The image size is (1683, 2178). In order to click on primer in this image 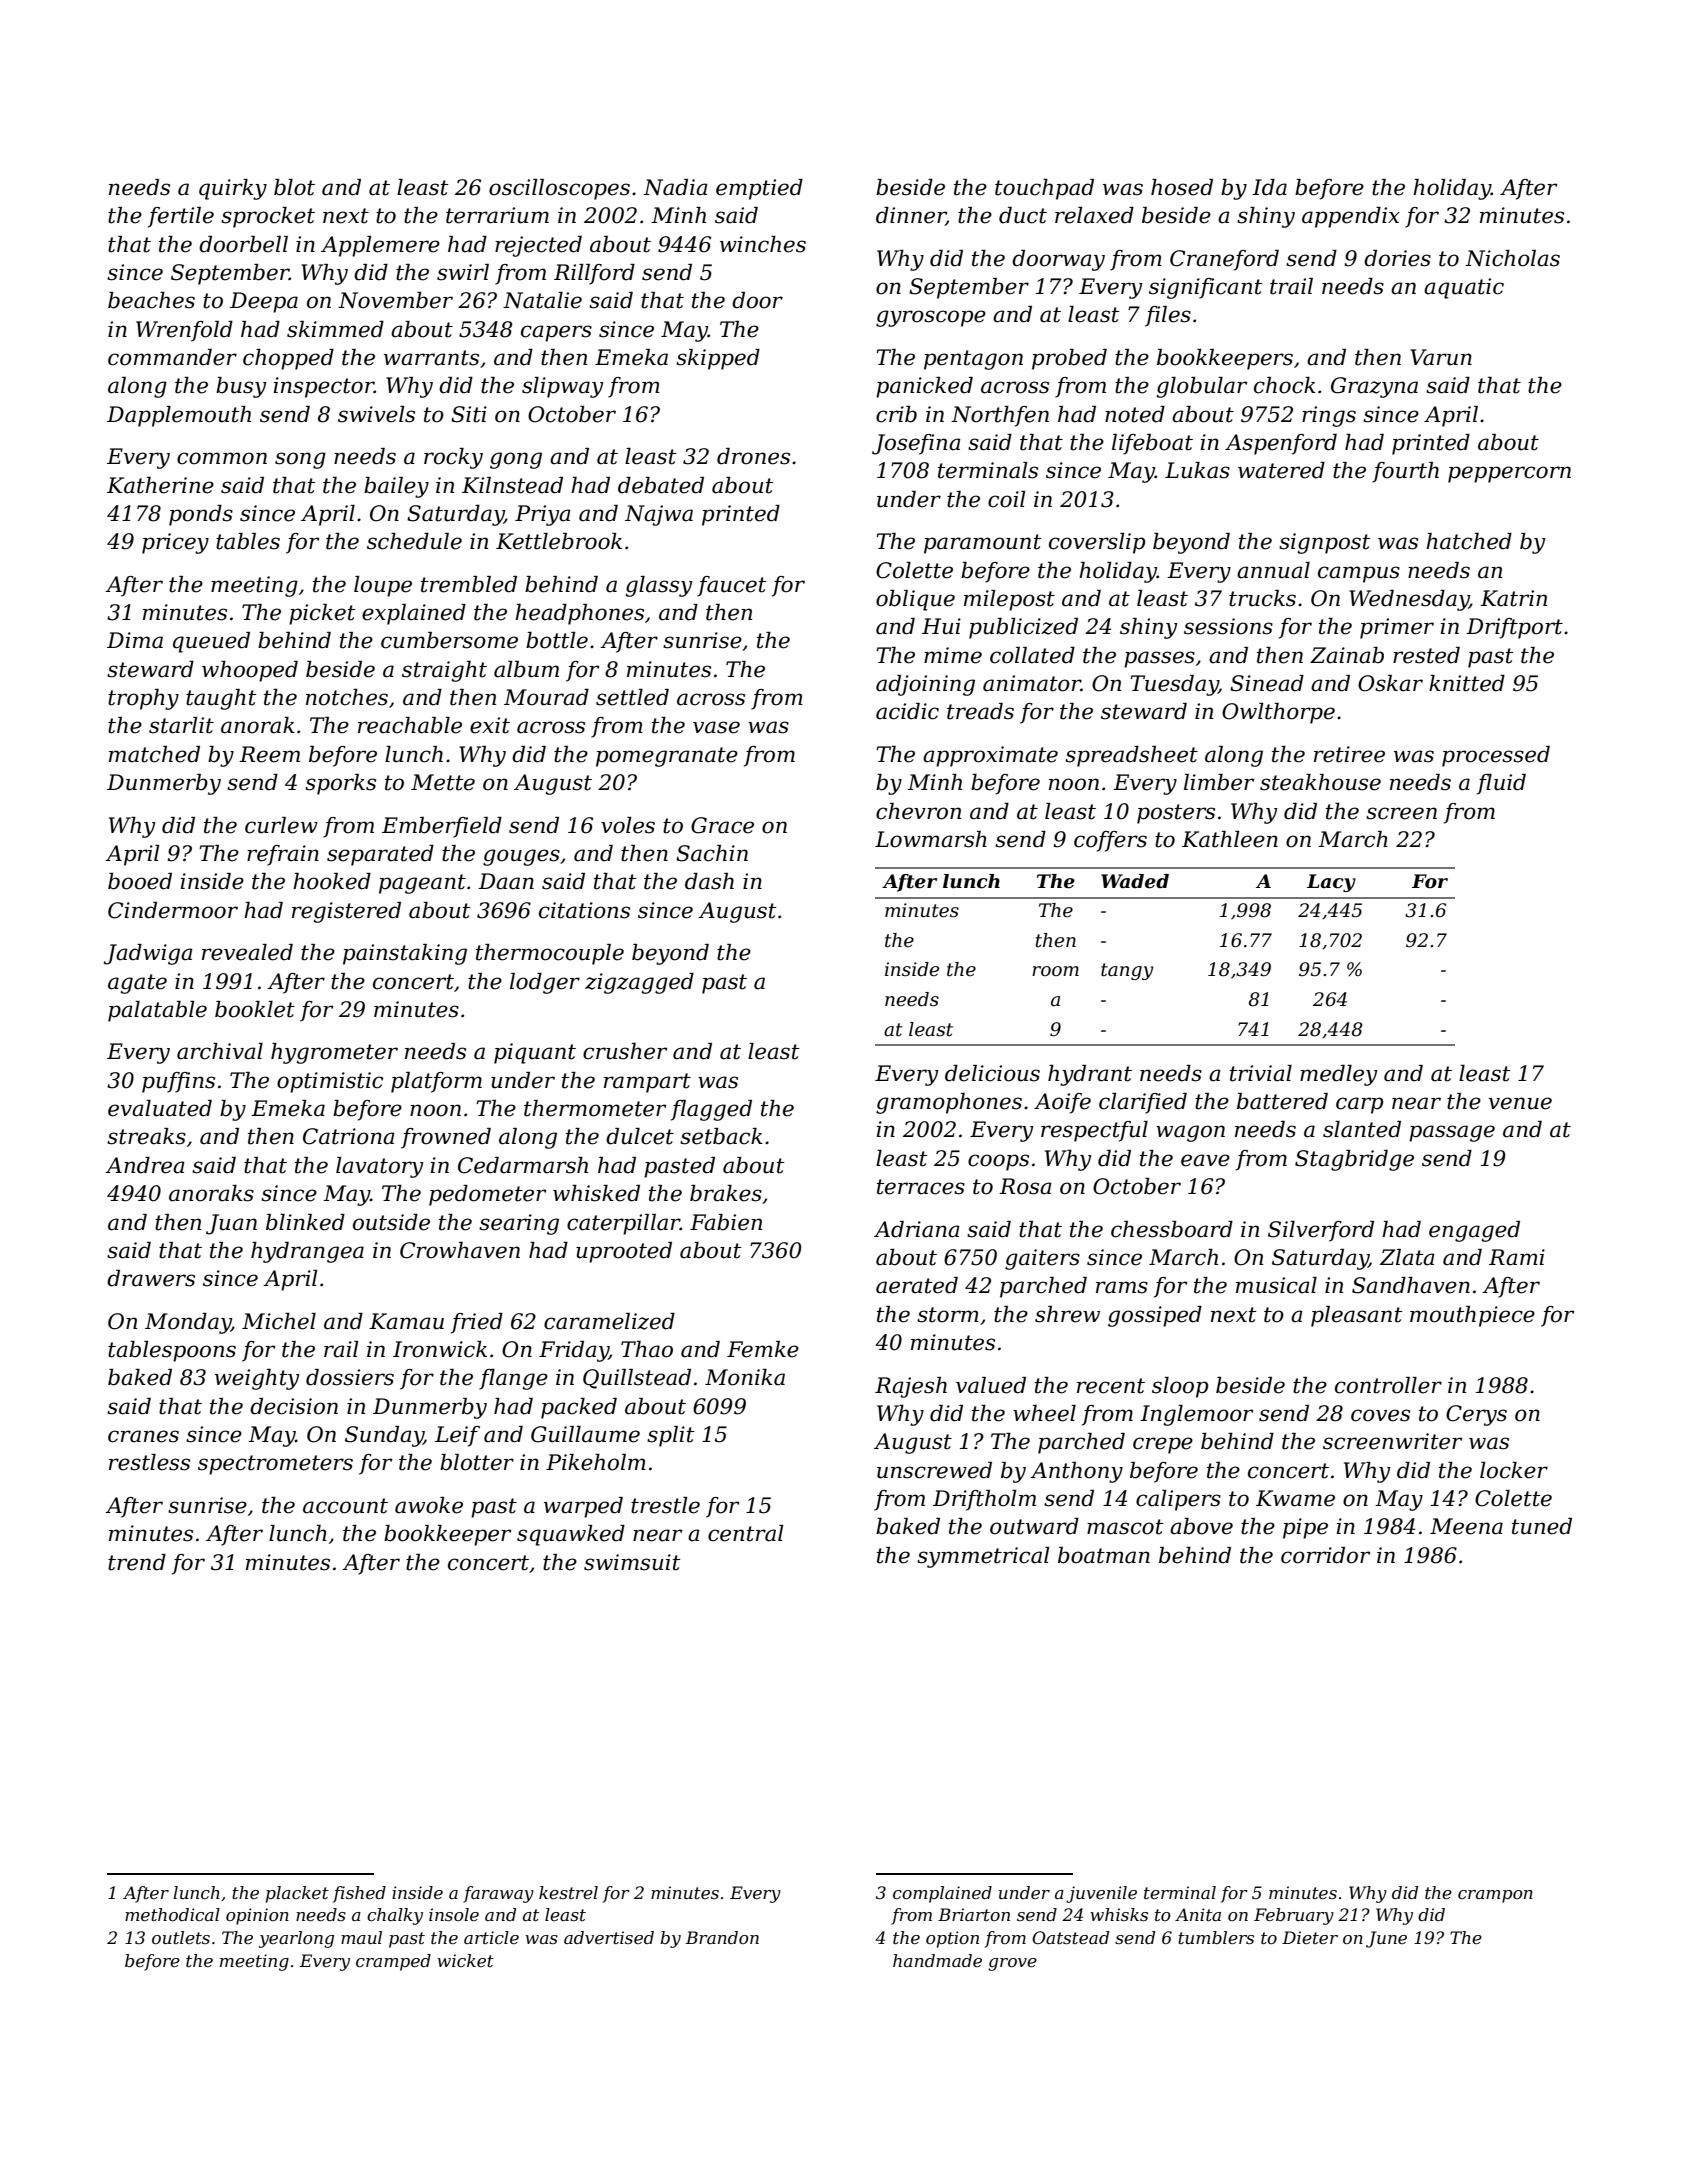, I will do `click(1397, 628)`.
